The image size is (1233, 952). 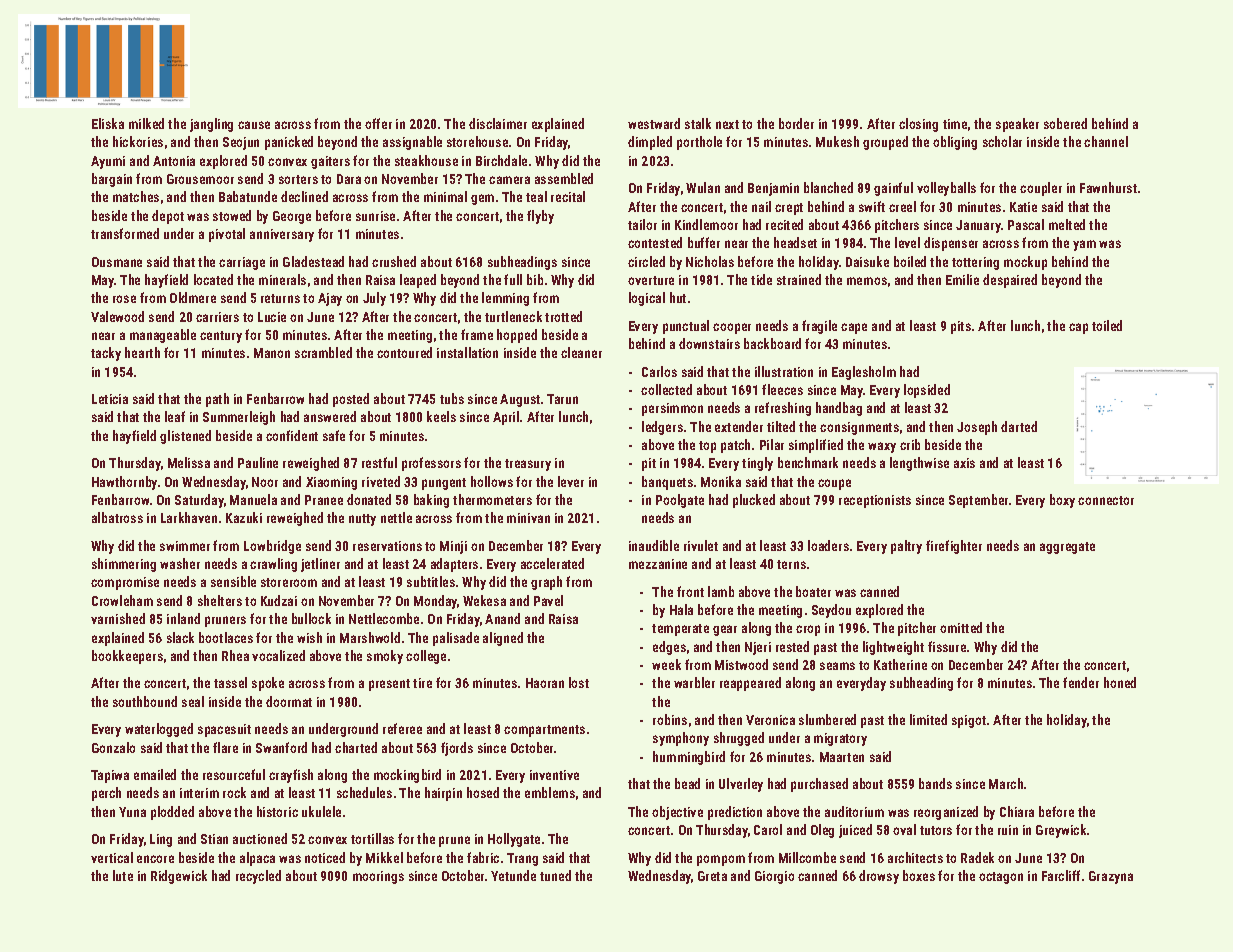 What do you see at coordinates (513, 875) in the page?
I see `Yetunde` at bounding box center [513, 875].
